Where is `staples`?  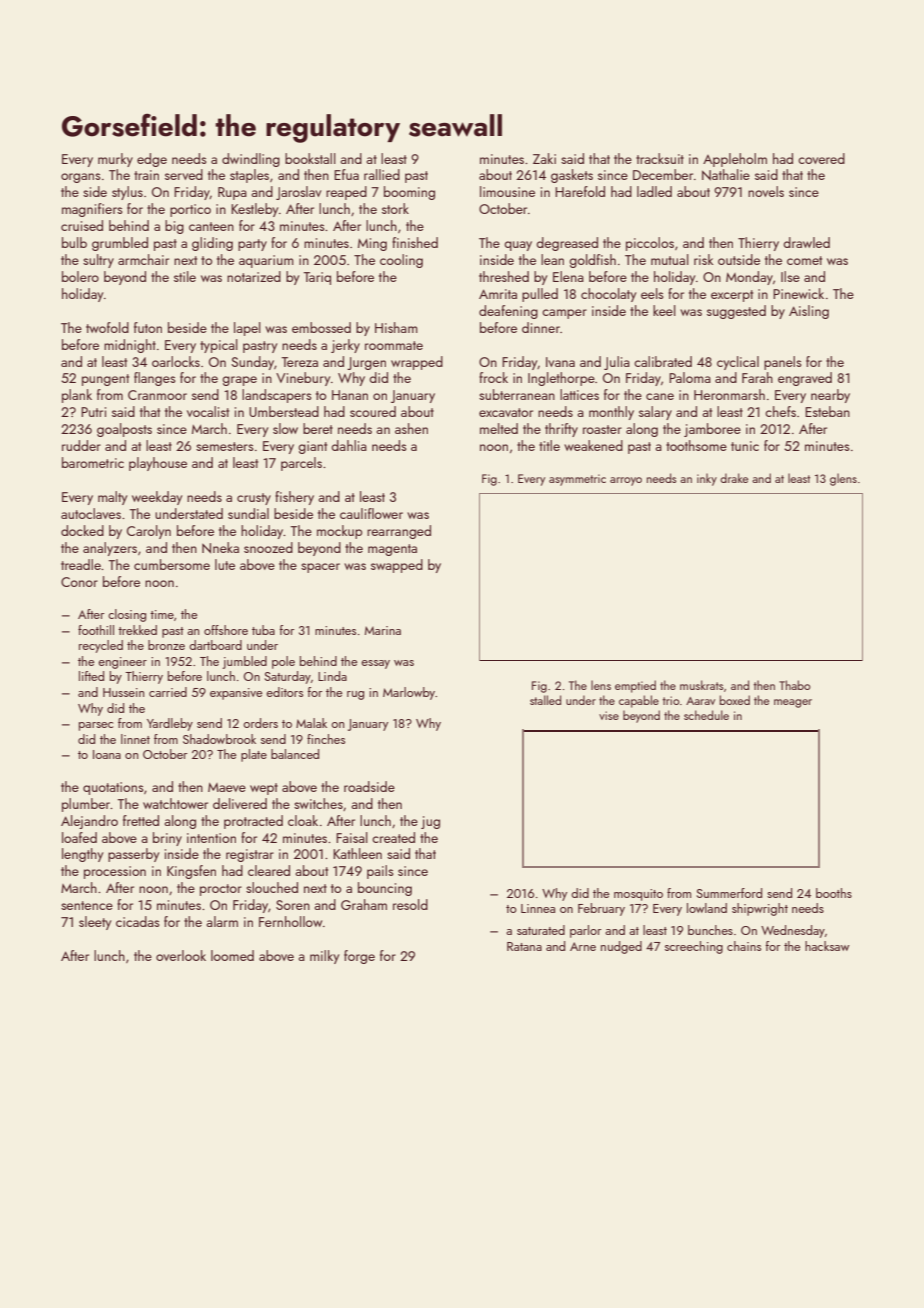 staples is located at coordinates (249, 176).
